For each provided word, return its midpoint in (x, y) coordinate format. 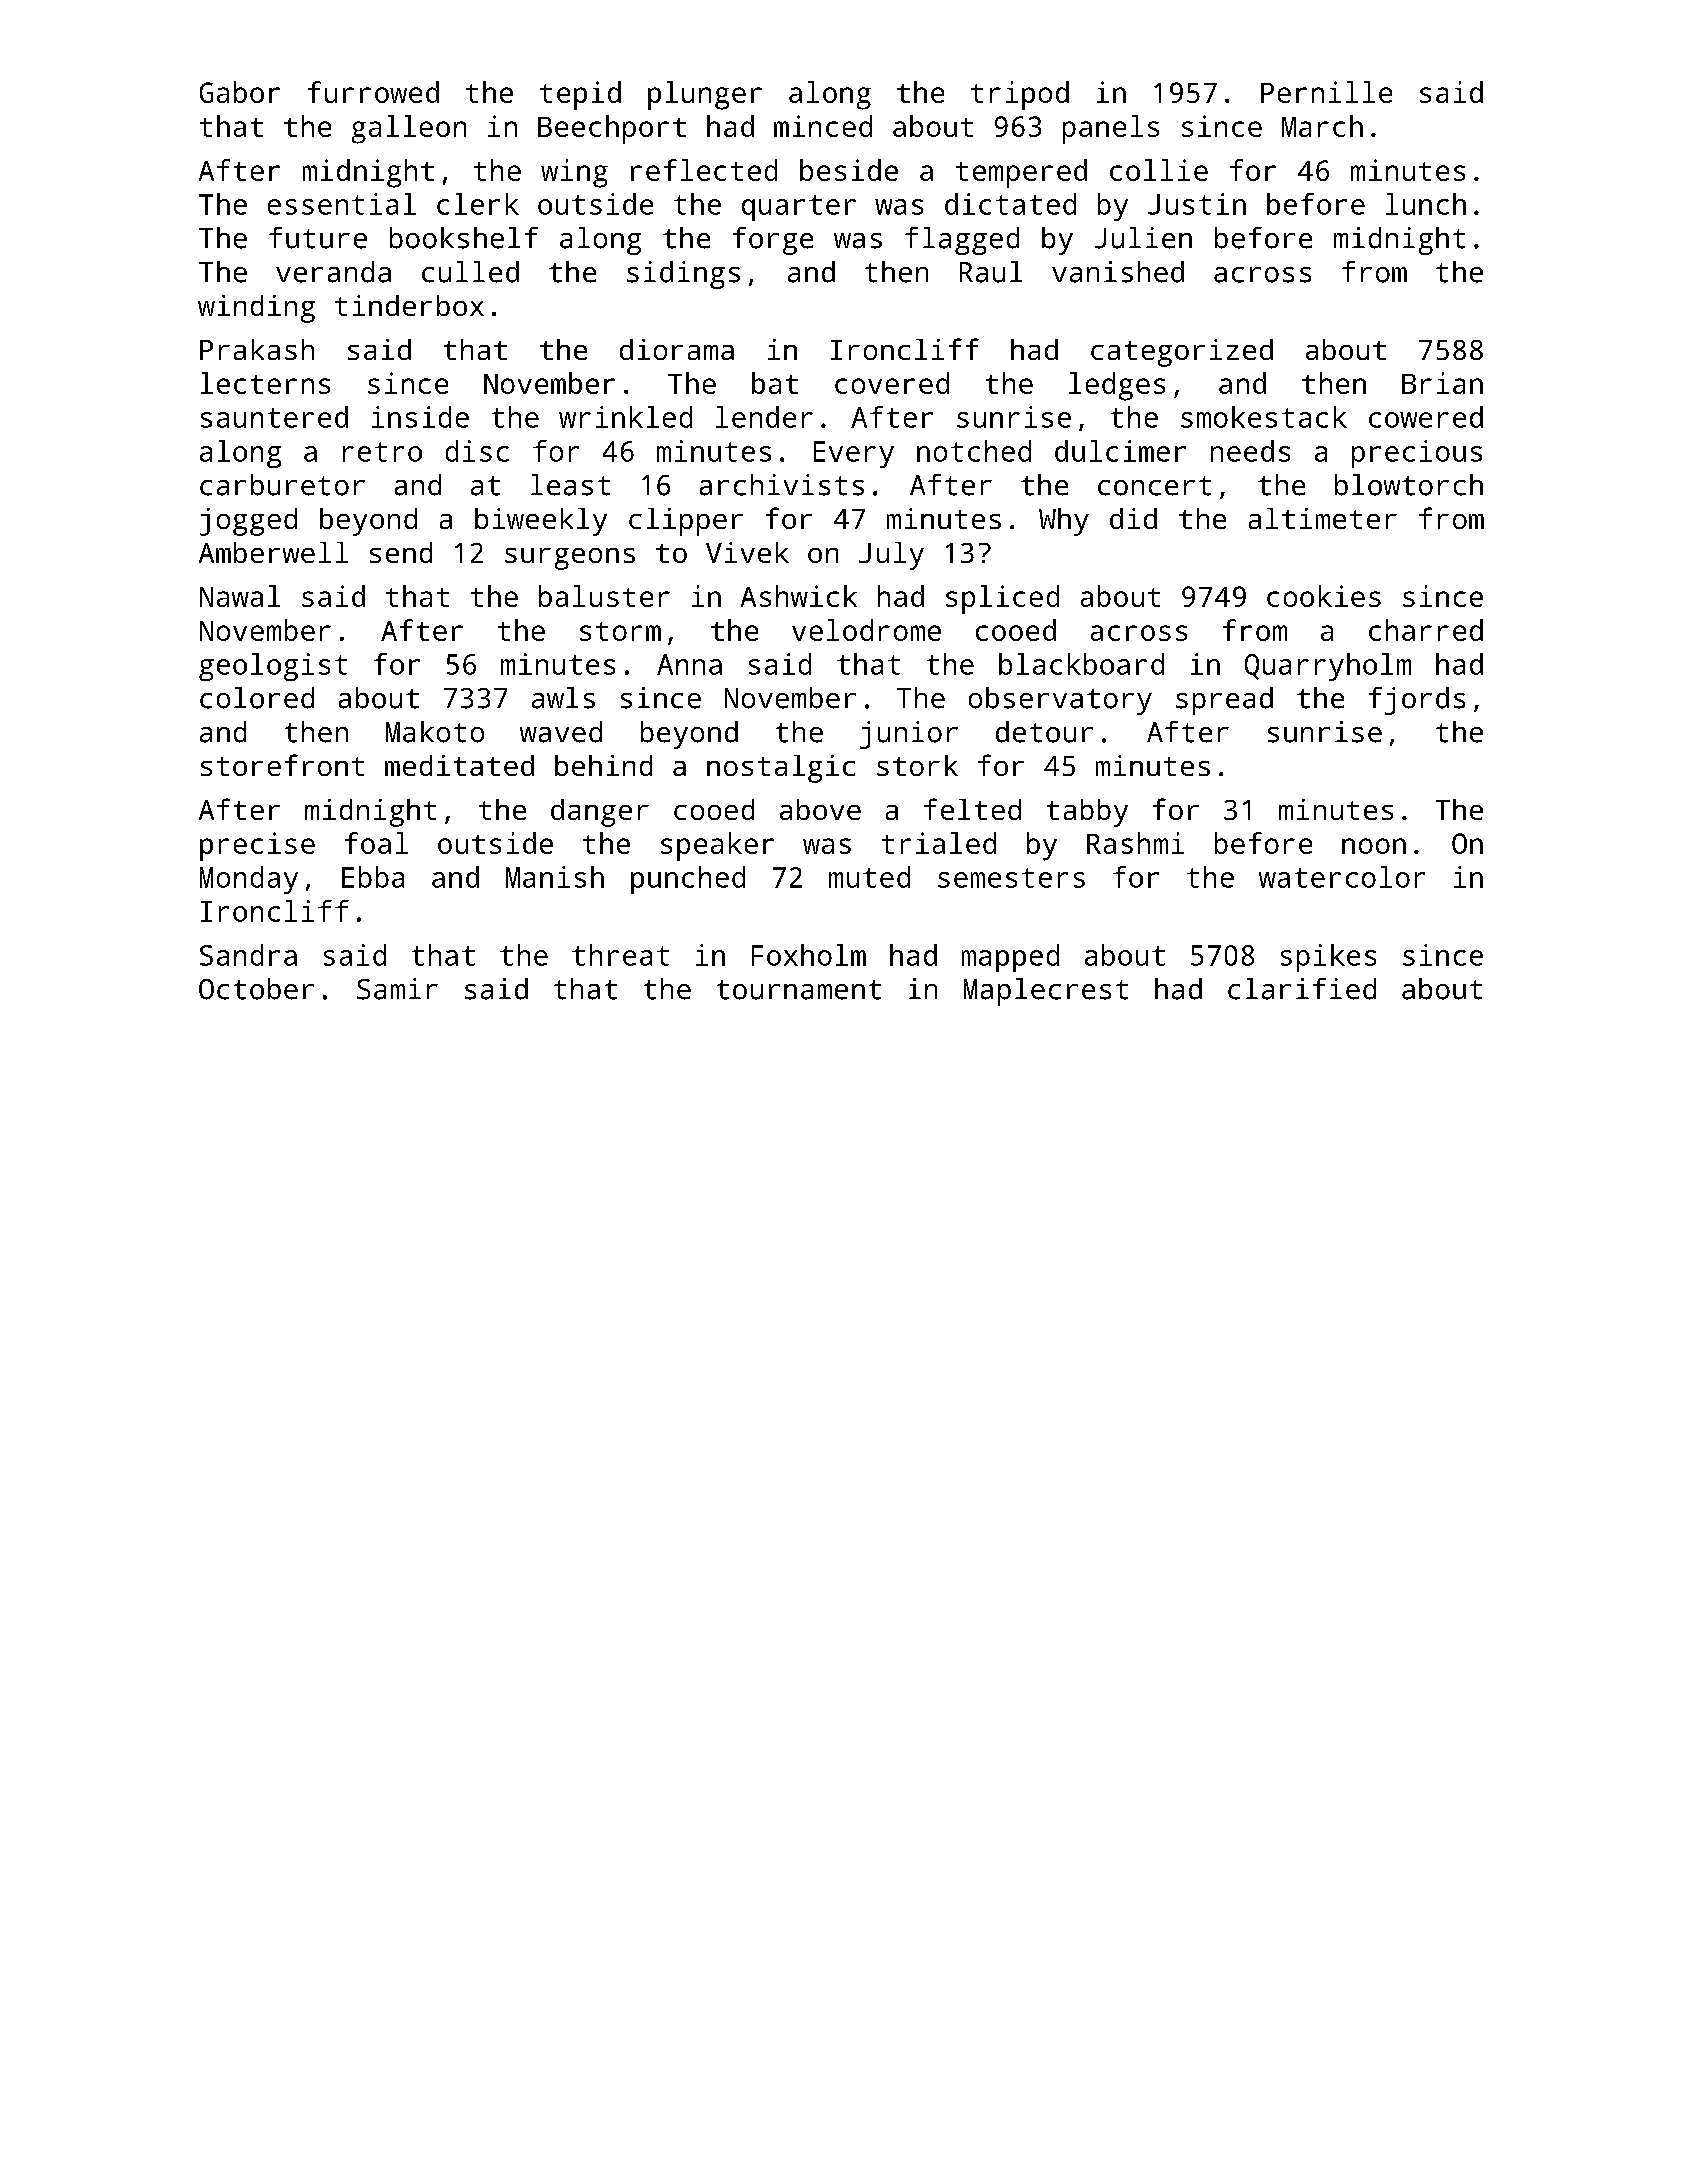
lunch (1426, 204)
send (401, 552)
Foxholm (809, 955)
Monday (249, 880)
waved (561, 732)
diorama (677, 349)
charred (1426, 630)
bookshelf (464, 238)
